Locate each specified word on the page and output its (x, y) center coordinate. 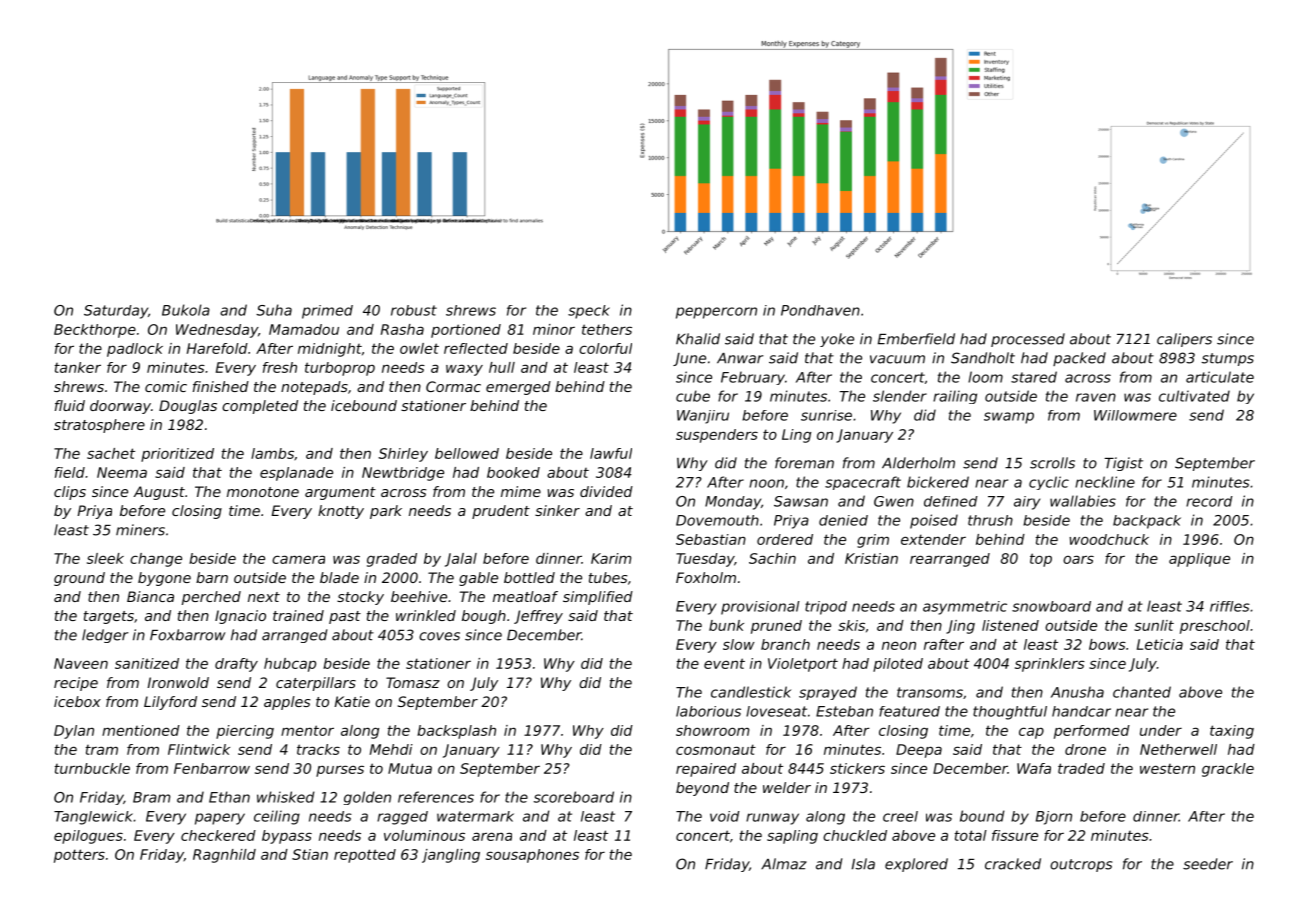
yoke (837, 340)
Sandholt (983, 358)
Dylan (74, 732)
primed (327, 312)
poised (934, 521)
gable (478, 579)
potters (79, 856)
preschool (1215, 627)
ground (79, 579)
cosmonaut (716, 749)
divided (606, 491)
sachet (111, 453)
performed (1092, 732)
